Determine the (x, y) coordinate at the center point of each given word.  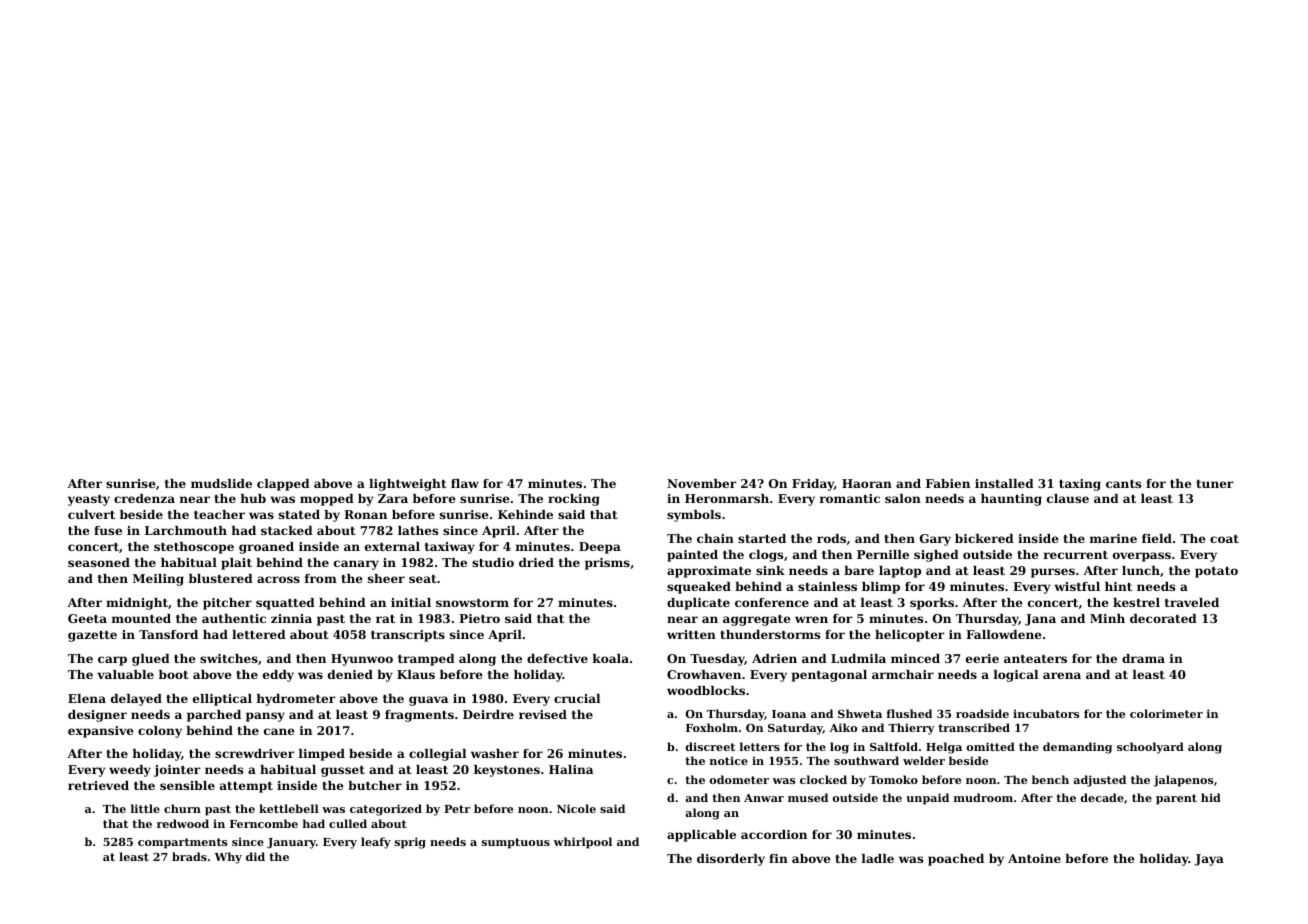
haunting (1011, 500)
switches (229, 658)
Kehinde (525, 514)
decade (1102, 797)
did (255, 856)
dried (536, 562)
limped (322, 755)
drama (1143, 658)
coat (1224, 539)
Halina (571, 769)
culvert (91, 514)
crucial (577, 698)
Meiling (158, 580)
